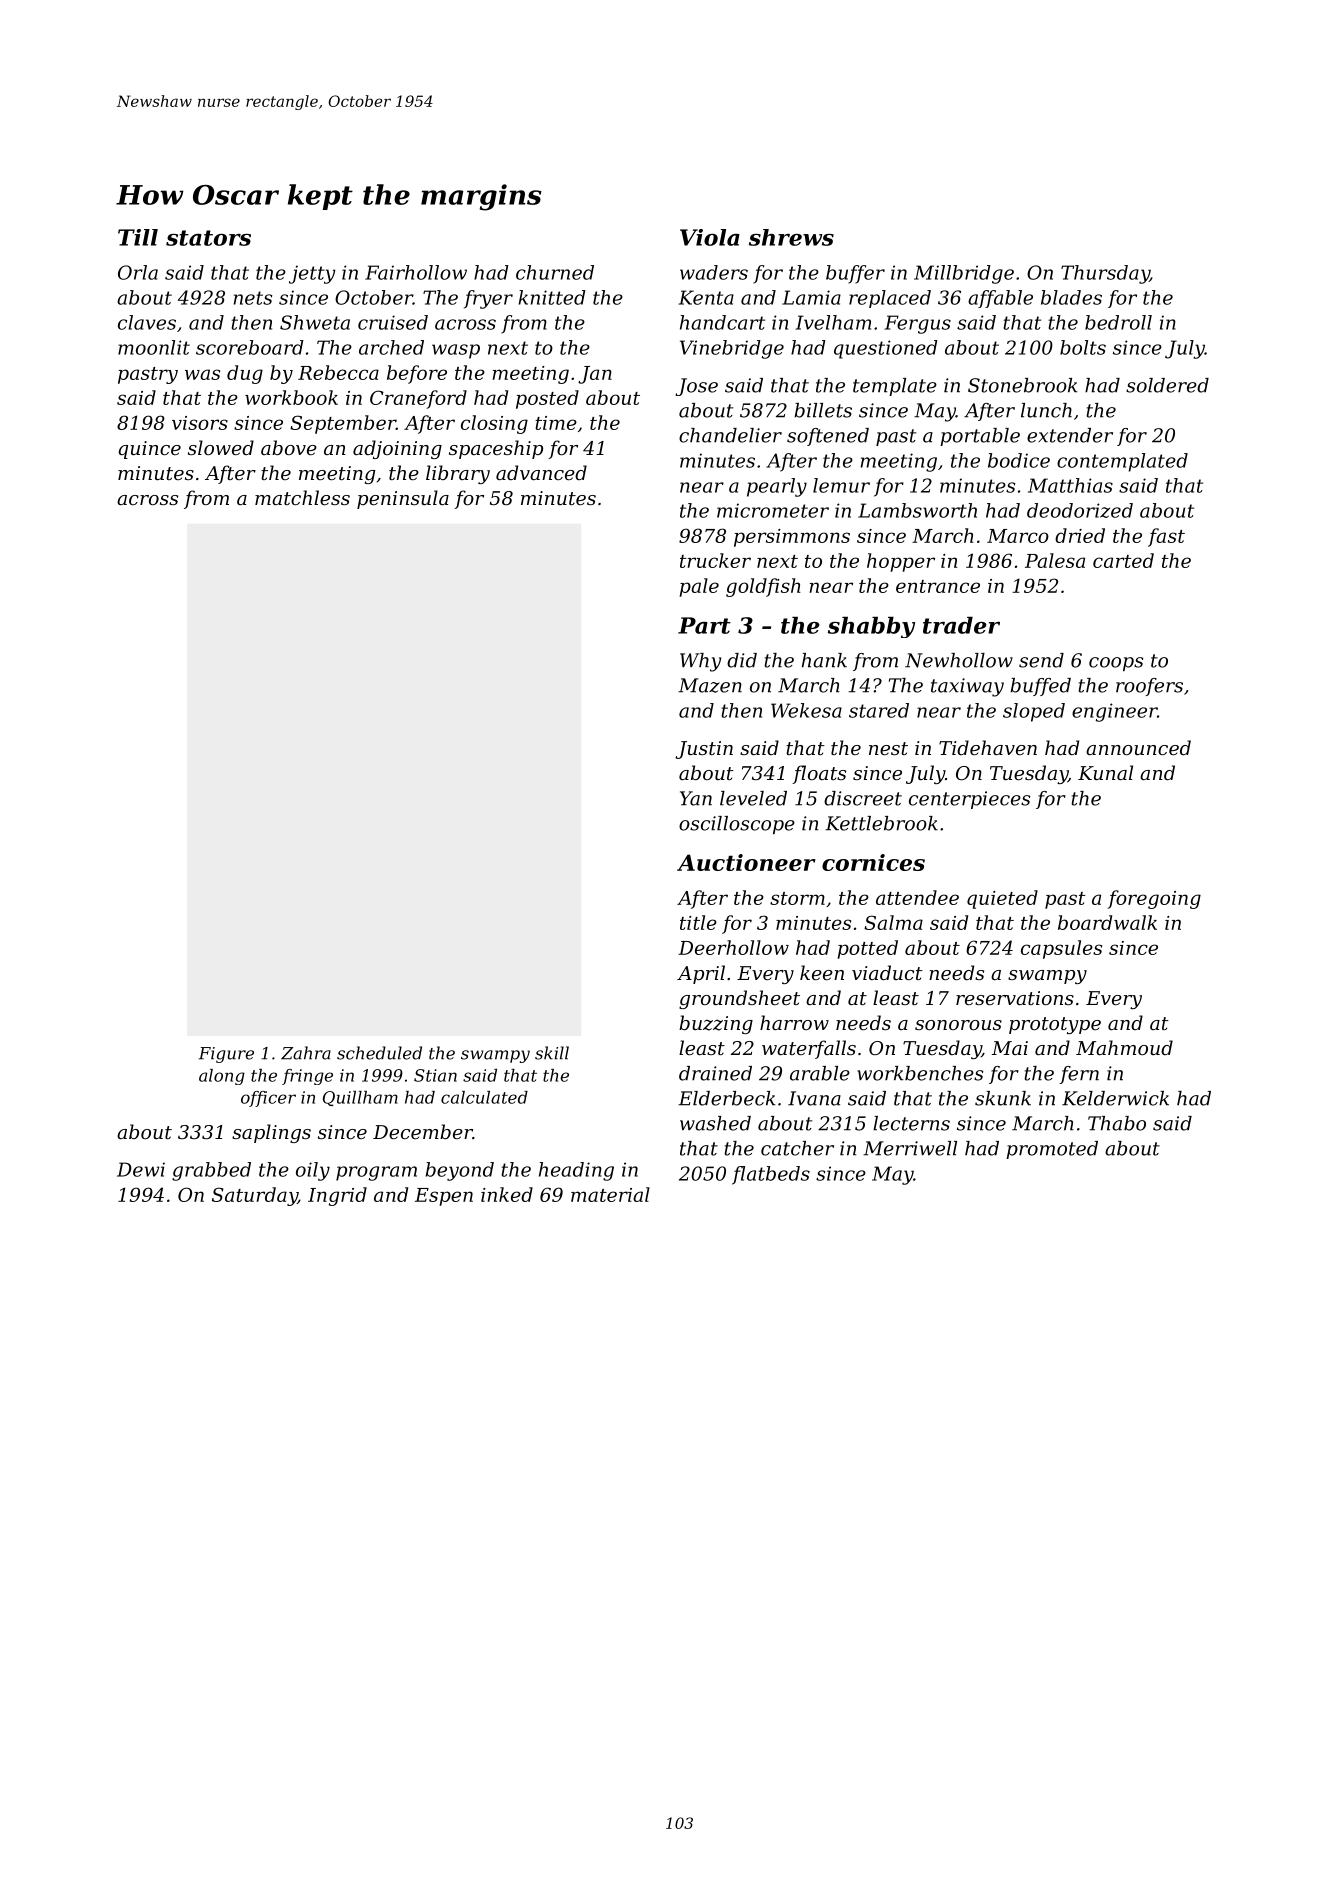 The height and width of the document is (1881, 1330). What do you see at coordinates (313, 1171) in the document?
I see `oily` at bounding box center [313, 1171].
